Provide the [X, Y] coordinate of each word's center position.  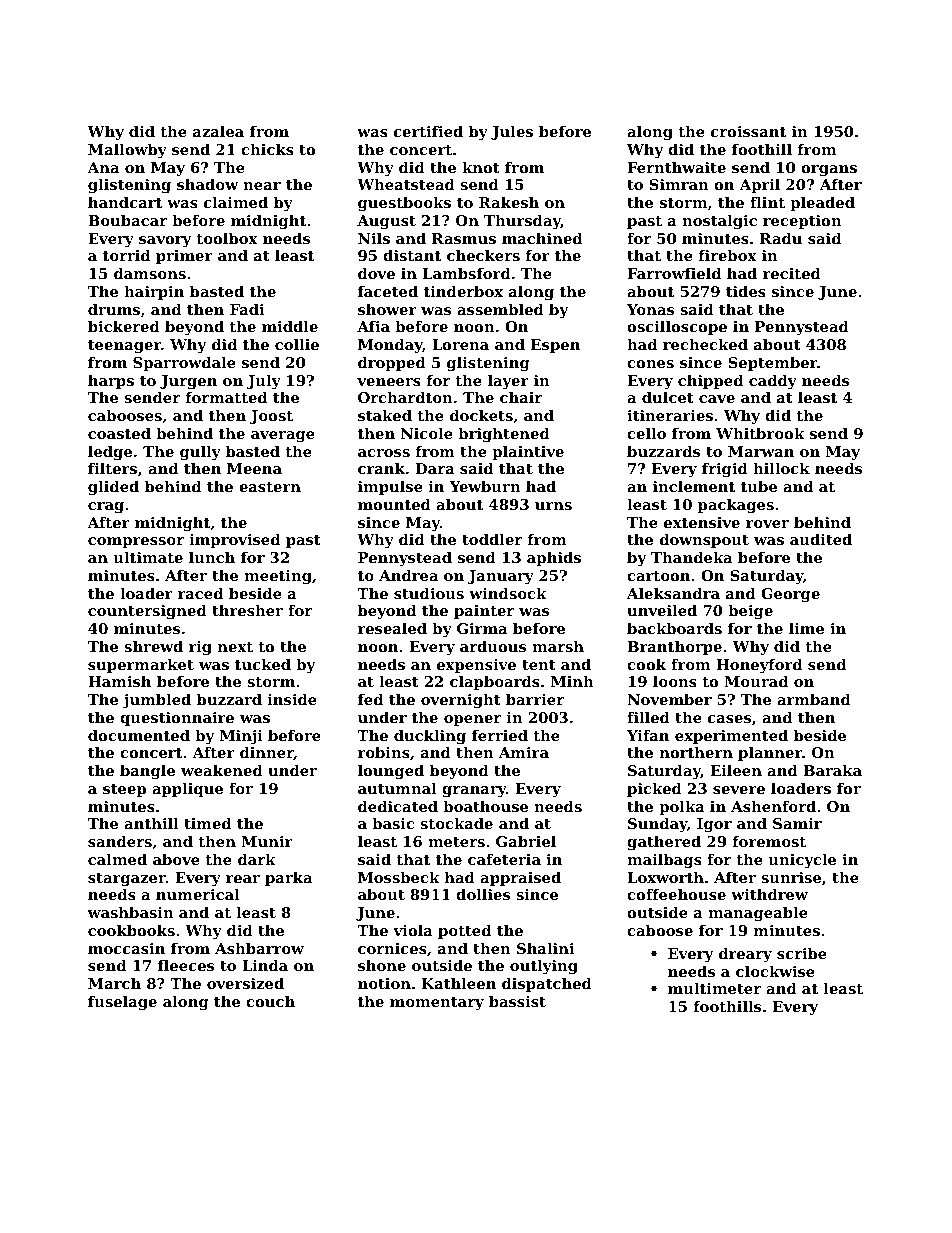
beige [750, 612]
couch [270, 1001]
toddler [492, 539]
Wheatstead [406, 184]
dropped [392, 364]
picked [654, 790]
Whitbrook [760, 433]
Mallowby [127, 151]
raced [200, 593]
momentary [437, 1004]
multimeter [714, 988]
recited [792, 273]
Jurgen [188, 382]
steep [124, 790]
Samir [797, 823]
